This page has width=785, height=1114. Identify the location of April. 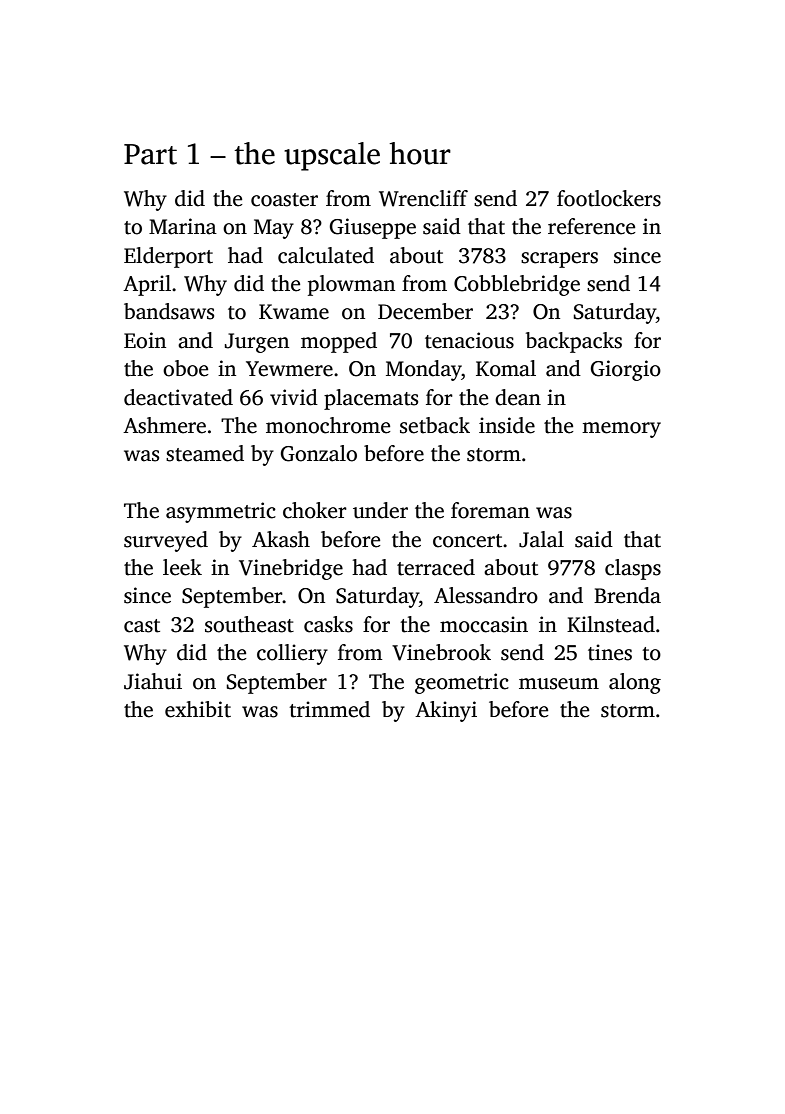
(147, 285).
